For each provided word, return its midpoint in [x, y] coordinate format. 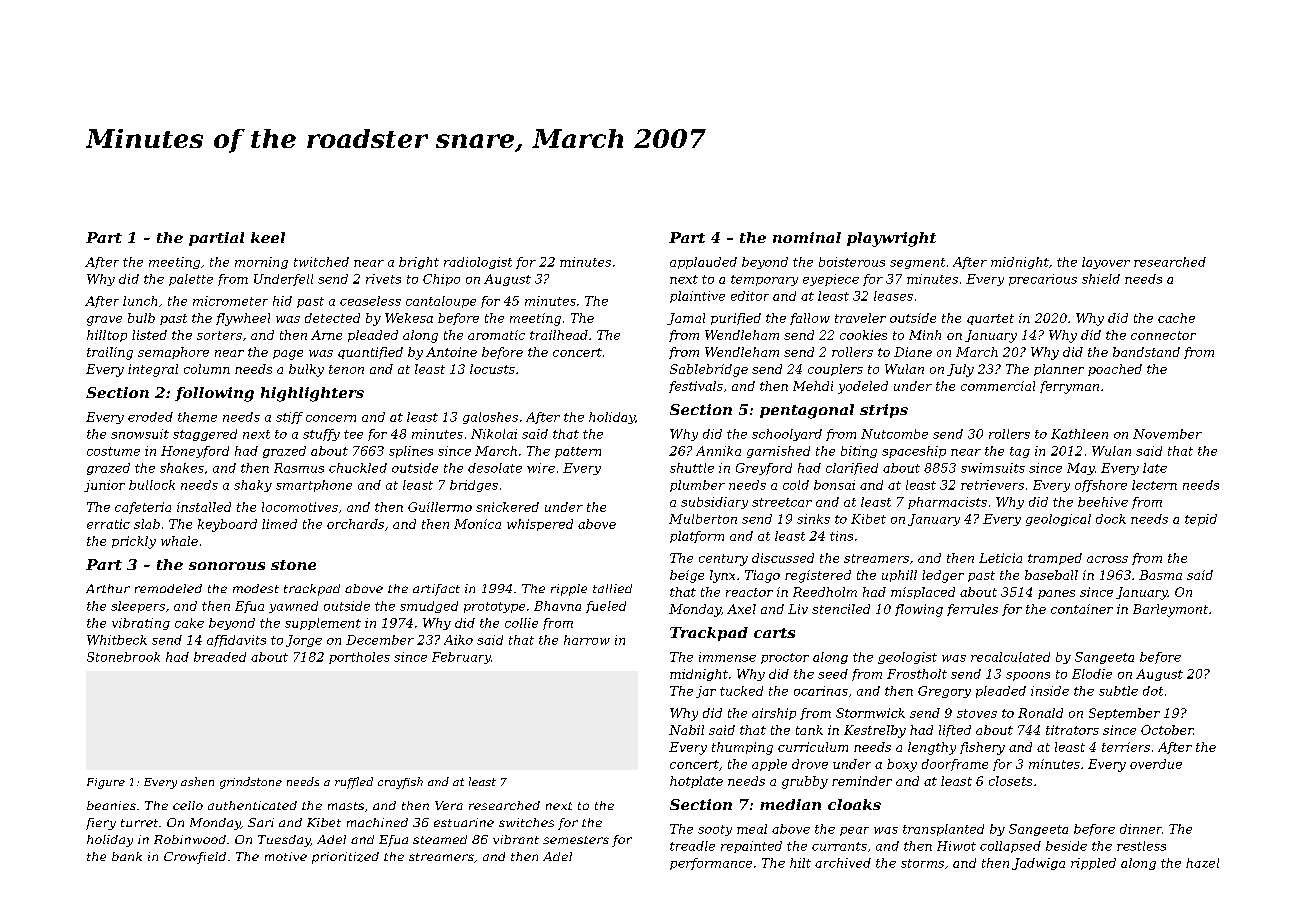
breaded [220, 657]
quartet [990, 319]
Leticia [1000, 558]
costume [113, 451]
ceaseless [370, 301]
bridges [474, 486]
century [723, 560]
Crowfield [195, 858]
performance [711, 864]
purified [736, 319]
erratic [108, 524]
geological [1058, 520]
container [1082, 609]
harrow [587, 640]
